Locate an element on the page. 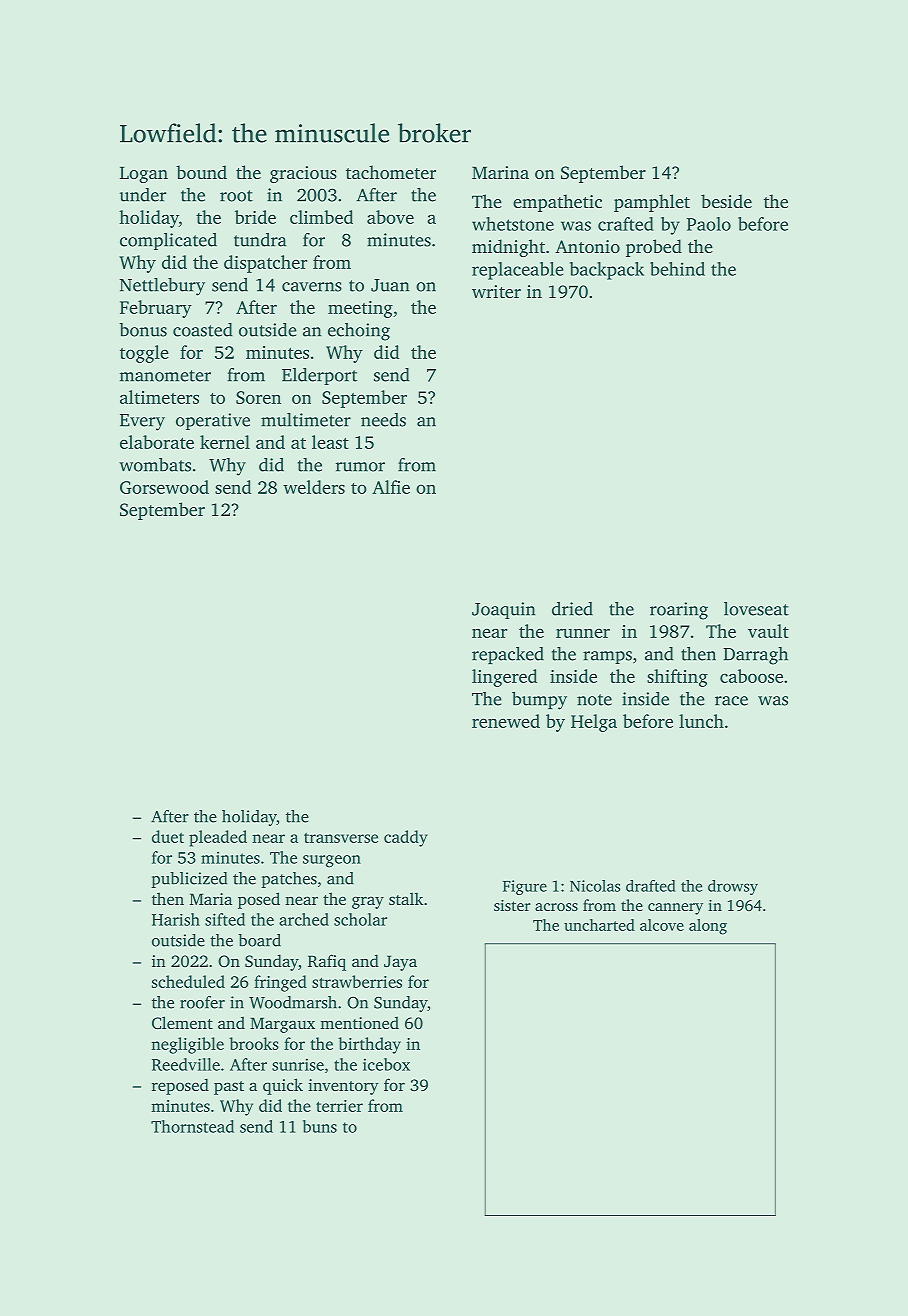 This image has width=908, height=1316. icebox is located at coordinates (386, 1064).
